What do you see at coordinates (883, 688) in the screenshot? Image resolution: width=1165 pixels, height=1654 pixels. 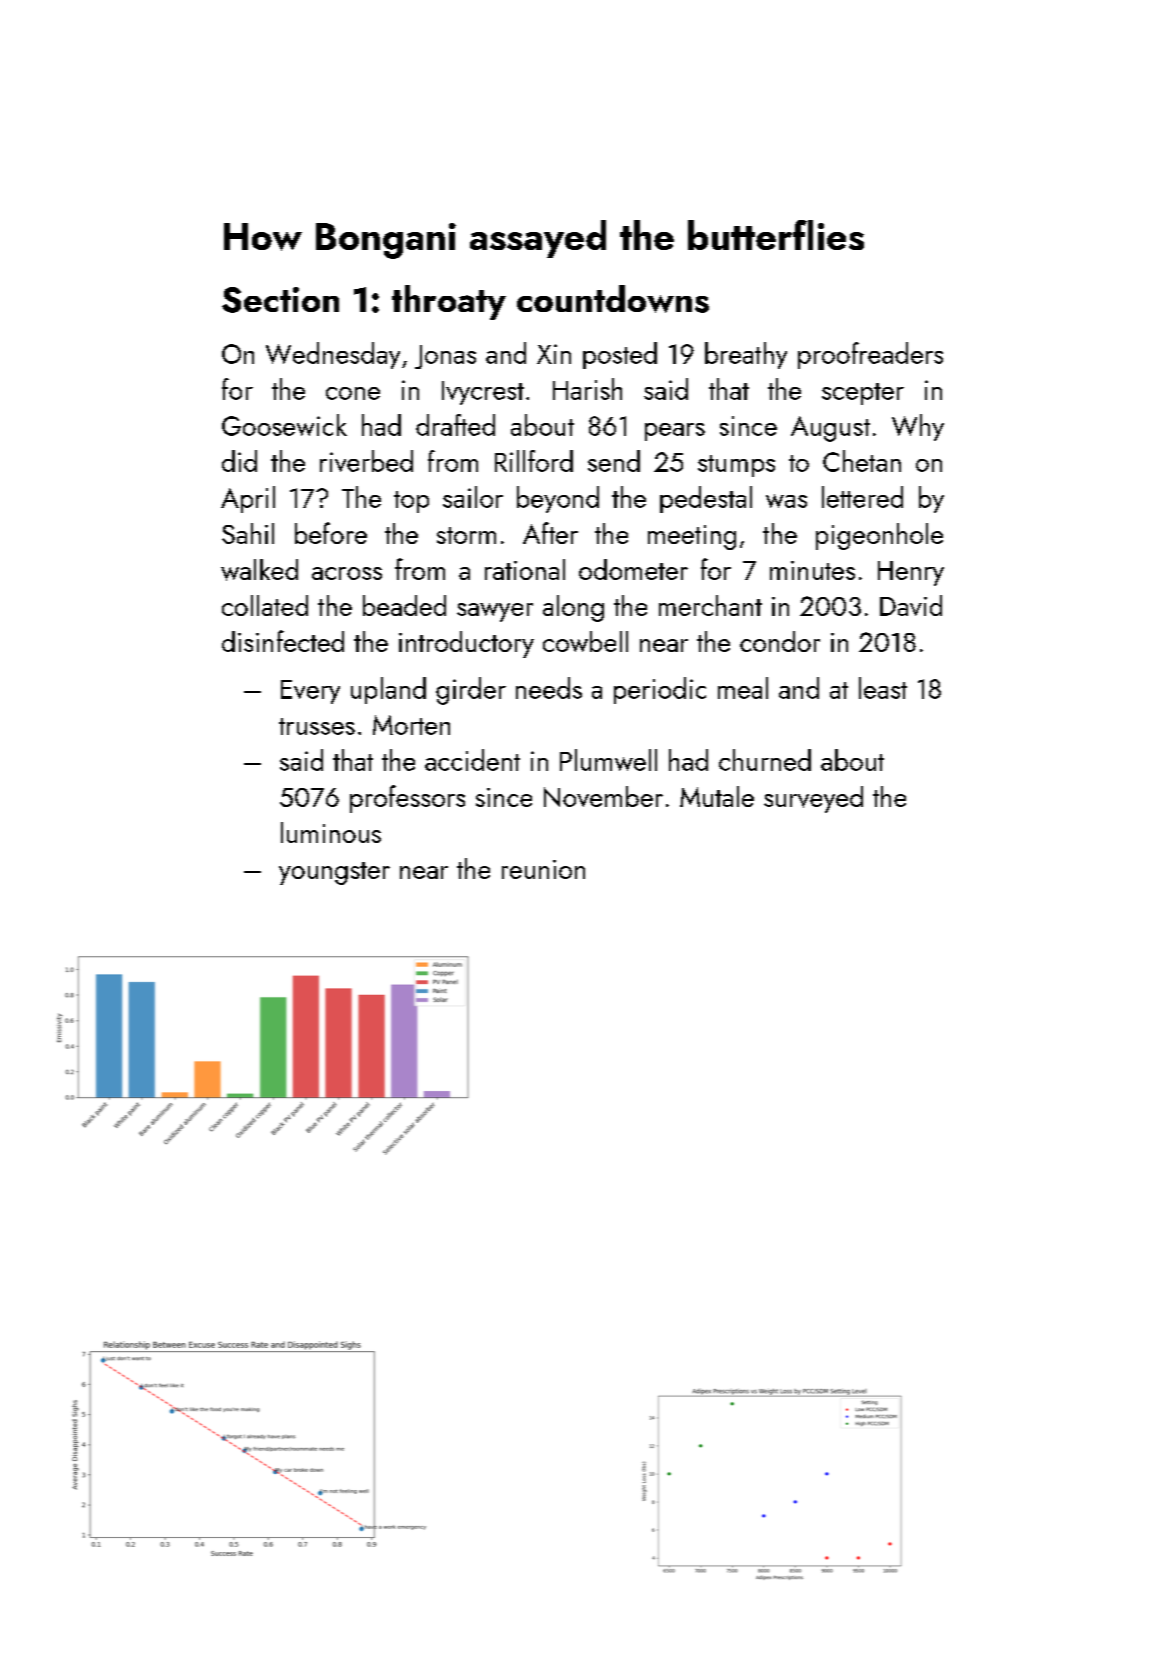 I see `least` at bounding box center [883, 688].
